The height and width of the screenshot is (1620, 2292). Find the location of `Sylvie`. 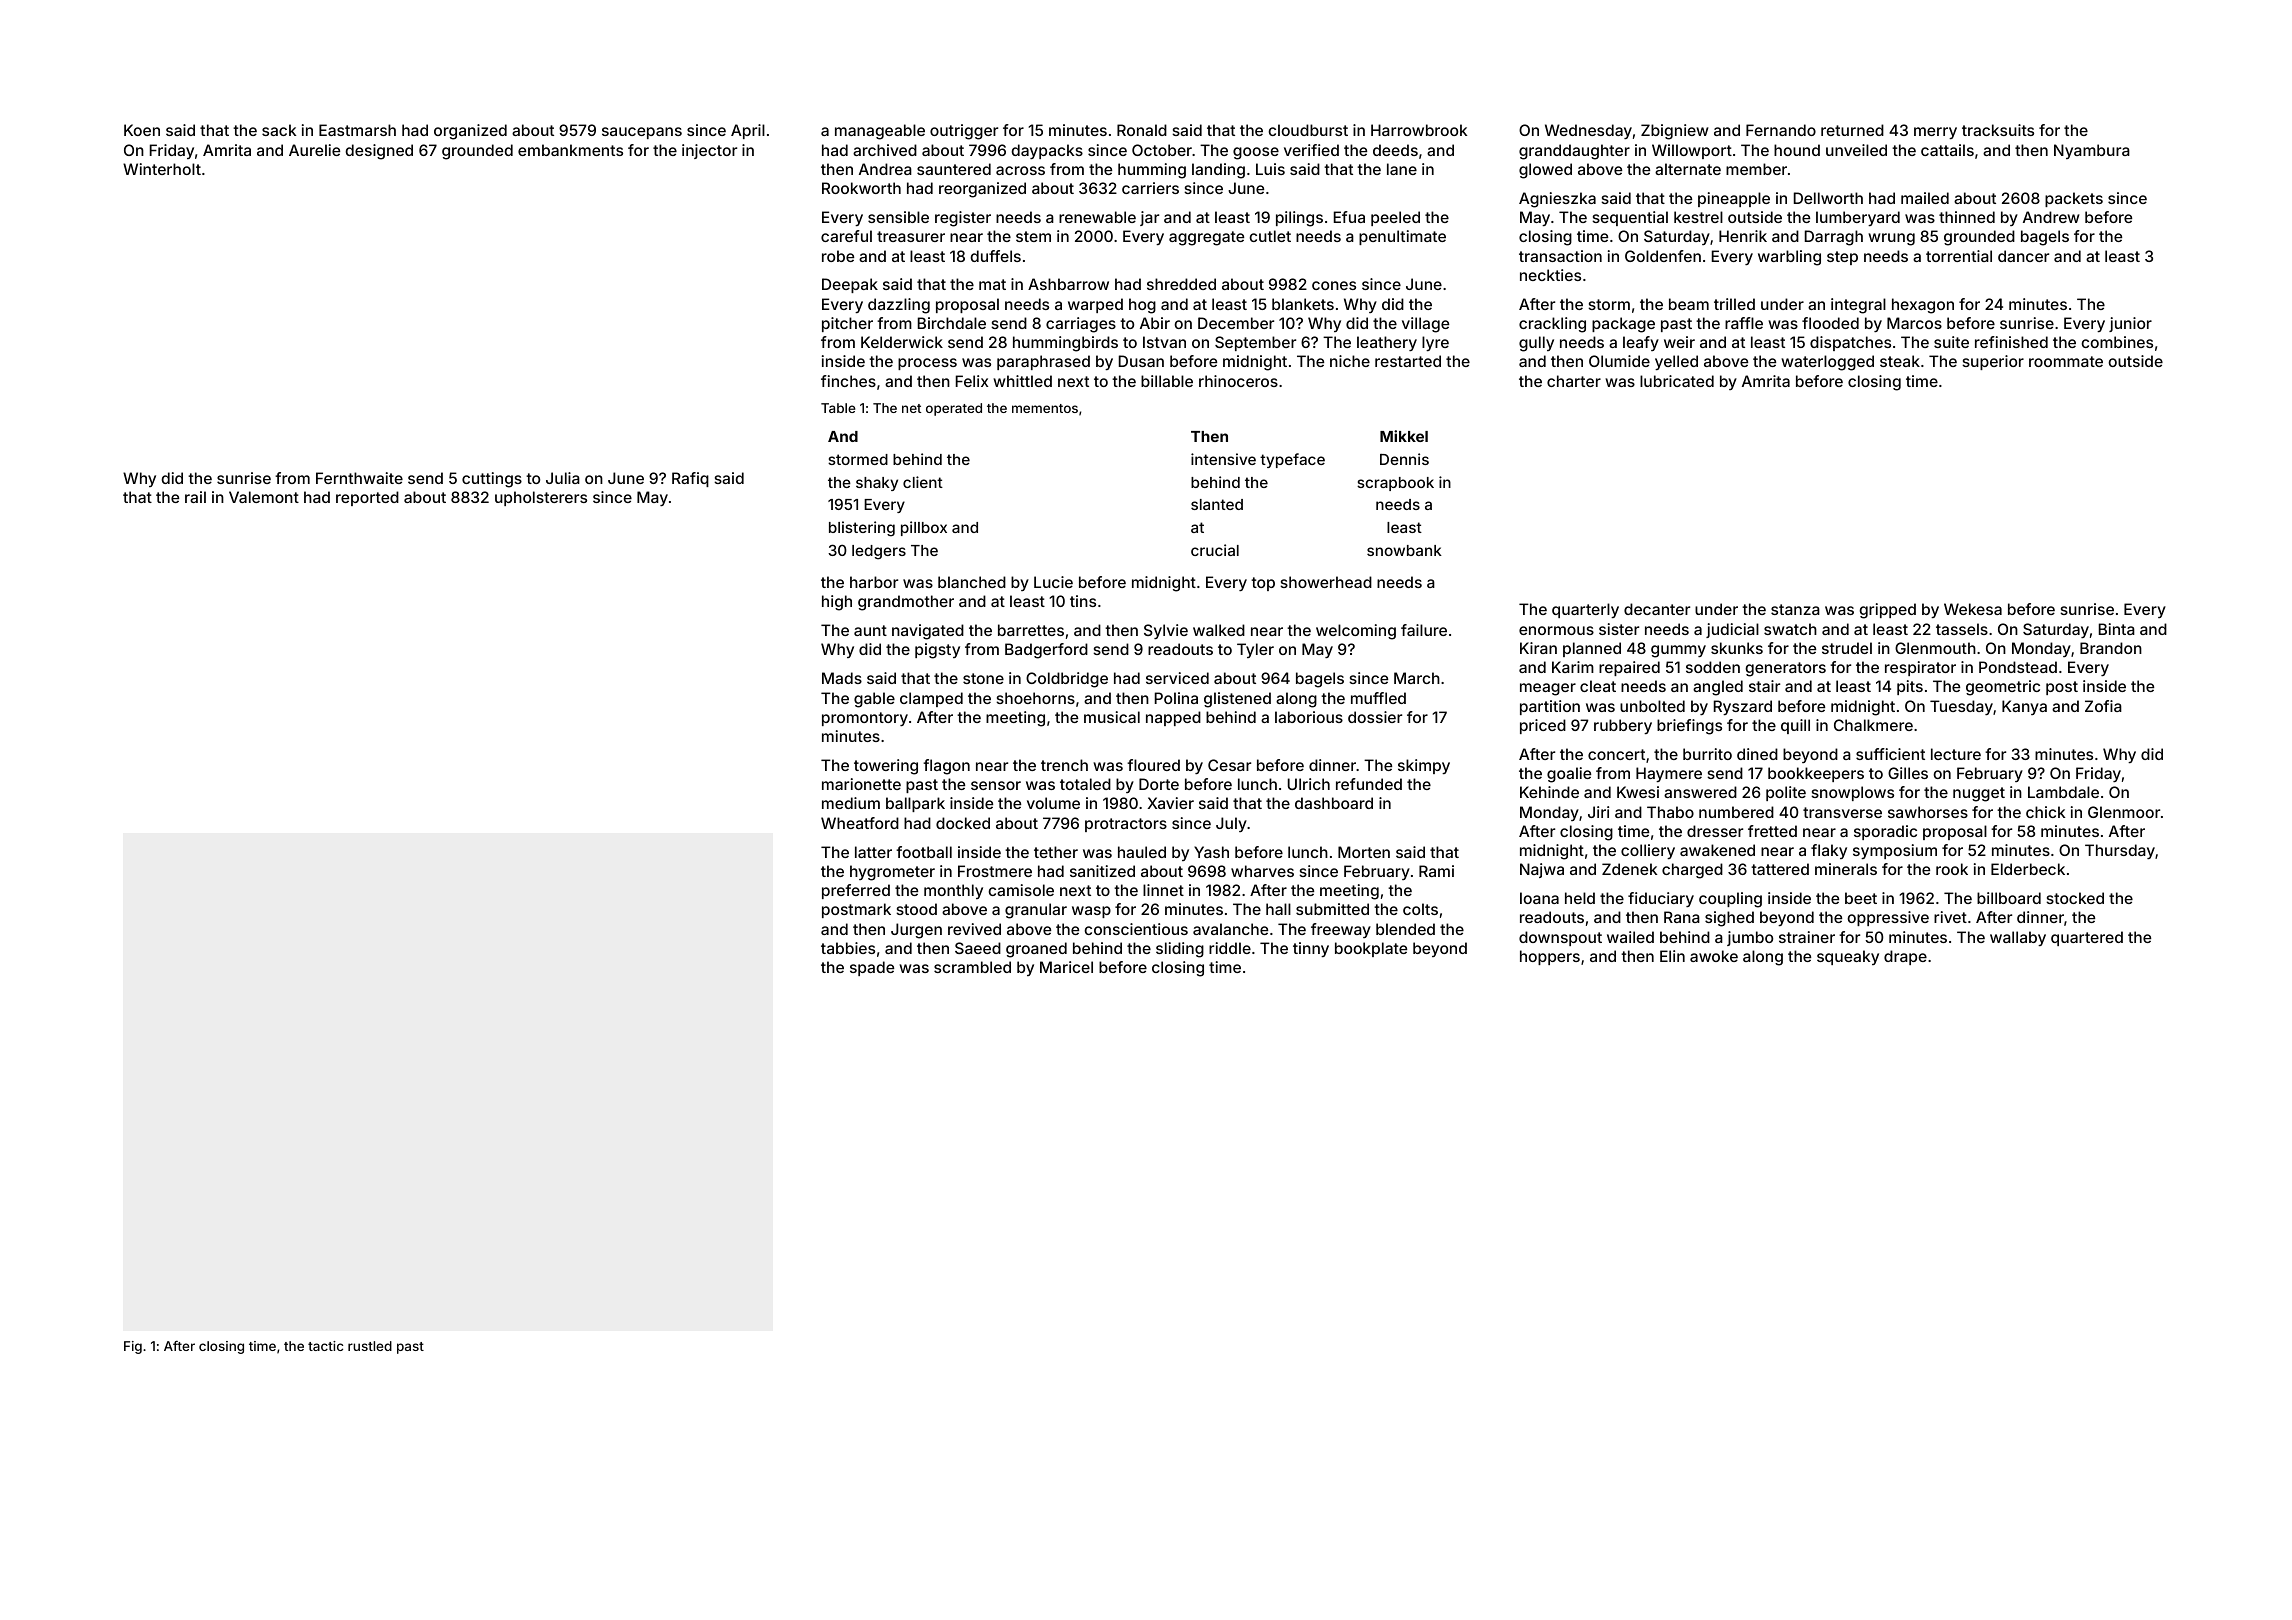

Sylvie is located at coordinates (1166, 631).
